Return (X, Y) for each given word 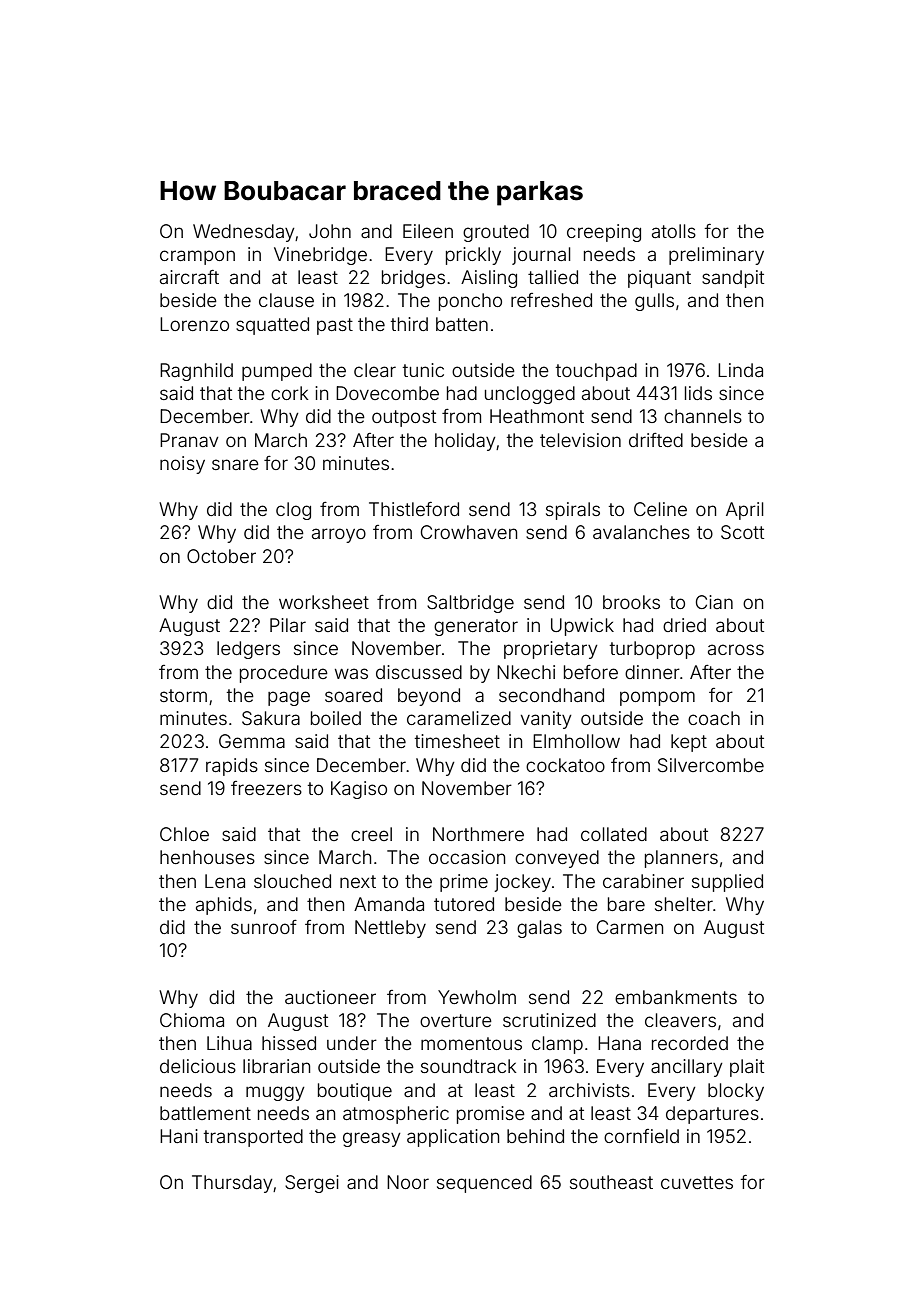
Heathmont (537, 416)
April (744, 511)
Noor (408, 1182)
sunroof (264, 927)
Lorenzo (194, 324)
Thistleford (414, 509)
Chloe (184, 834)
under (352, 1043)
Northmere (478, 834)
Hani (179, 1136)
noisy (182, 465)
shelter (684, 904)
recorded (690, 1043)
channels (703, 416)
